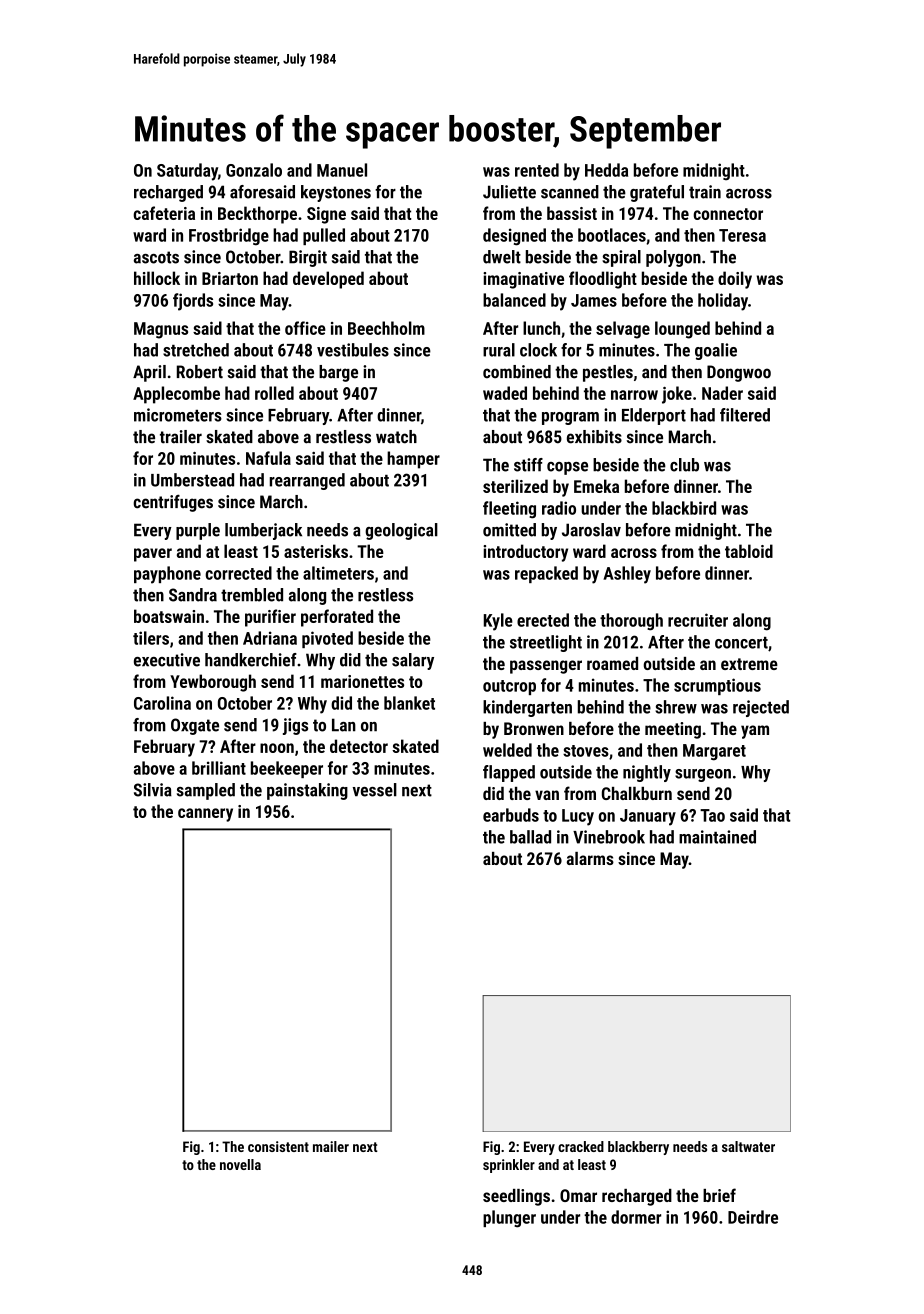  Describe the element at coordinates (509, 1219) in the screenshot. I see `plunger` at that location.
